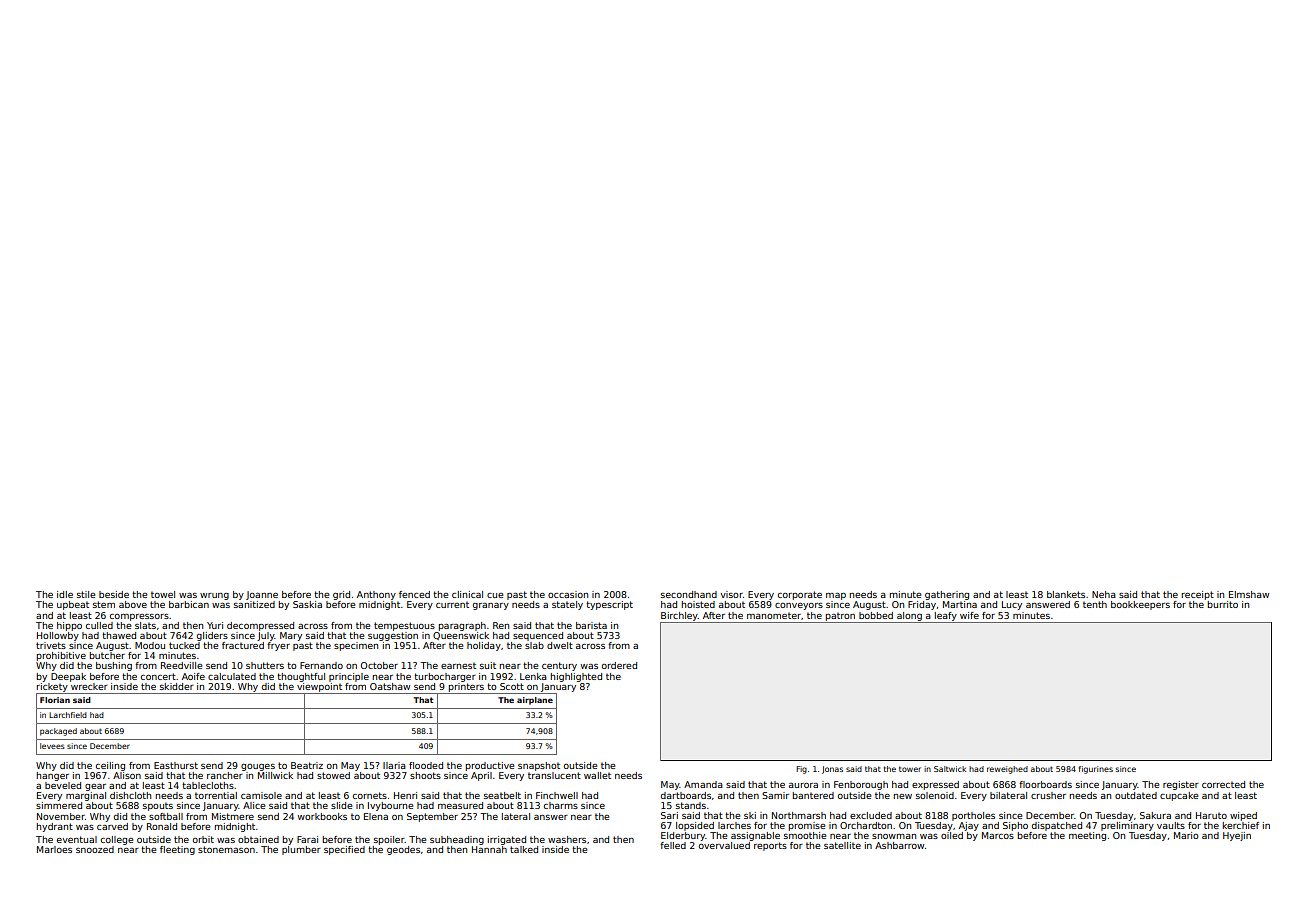 The image size is (1308, 924). Describe the element at coordinates (619, 665) in the screenshot. I see `ordered` at that location.
